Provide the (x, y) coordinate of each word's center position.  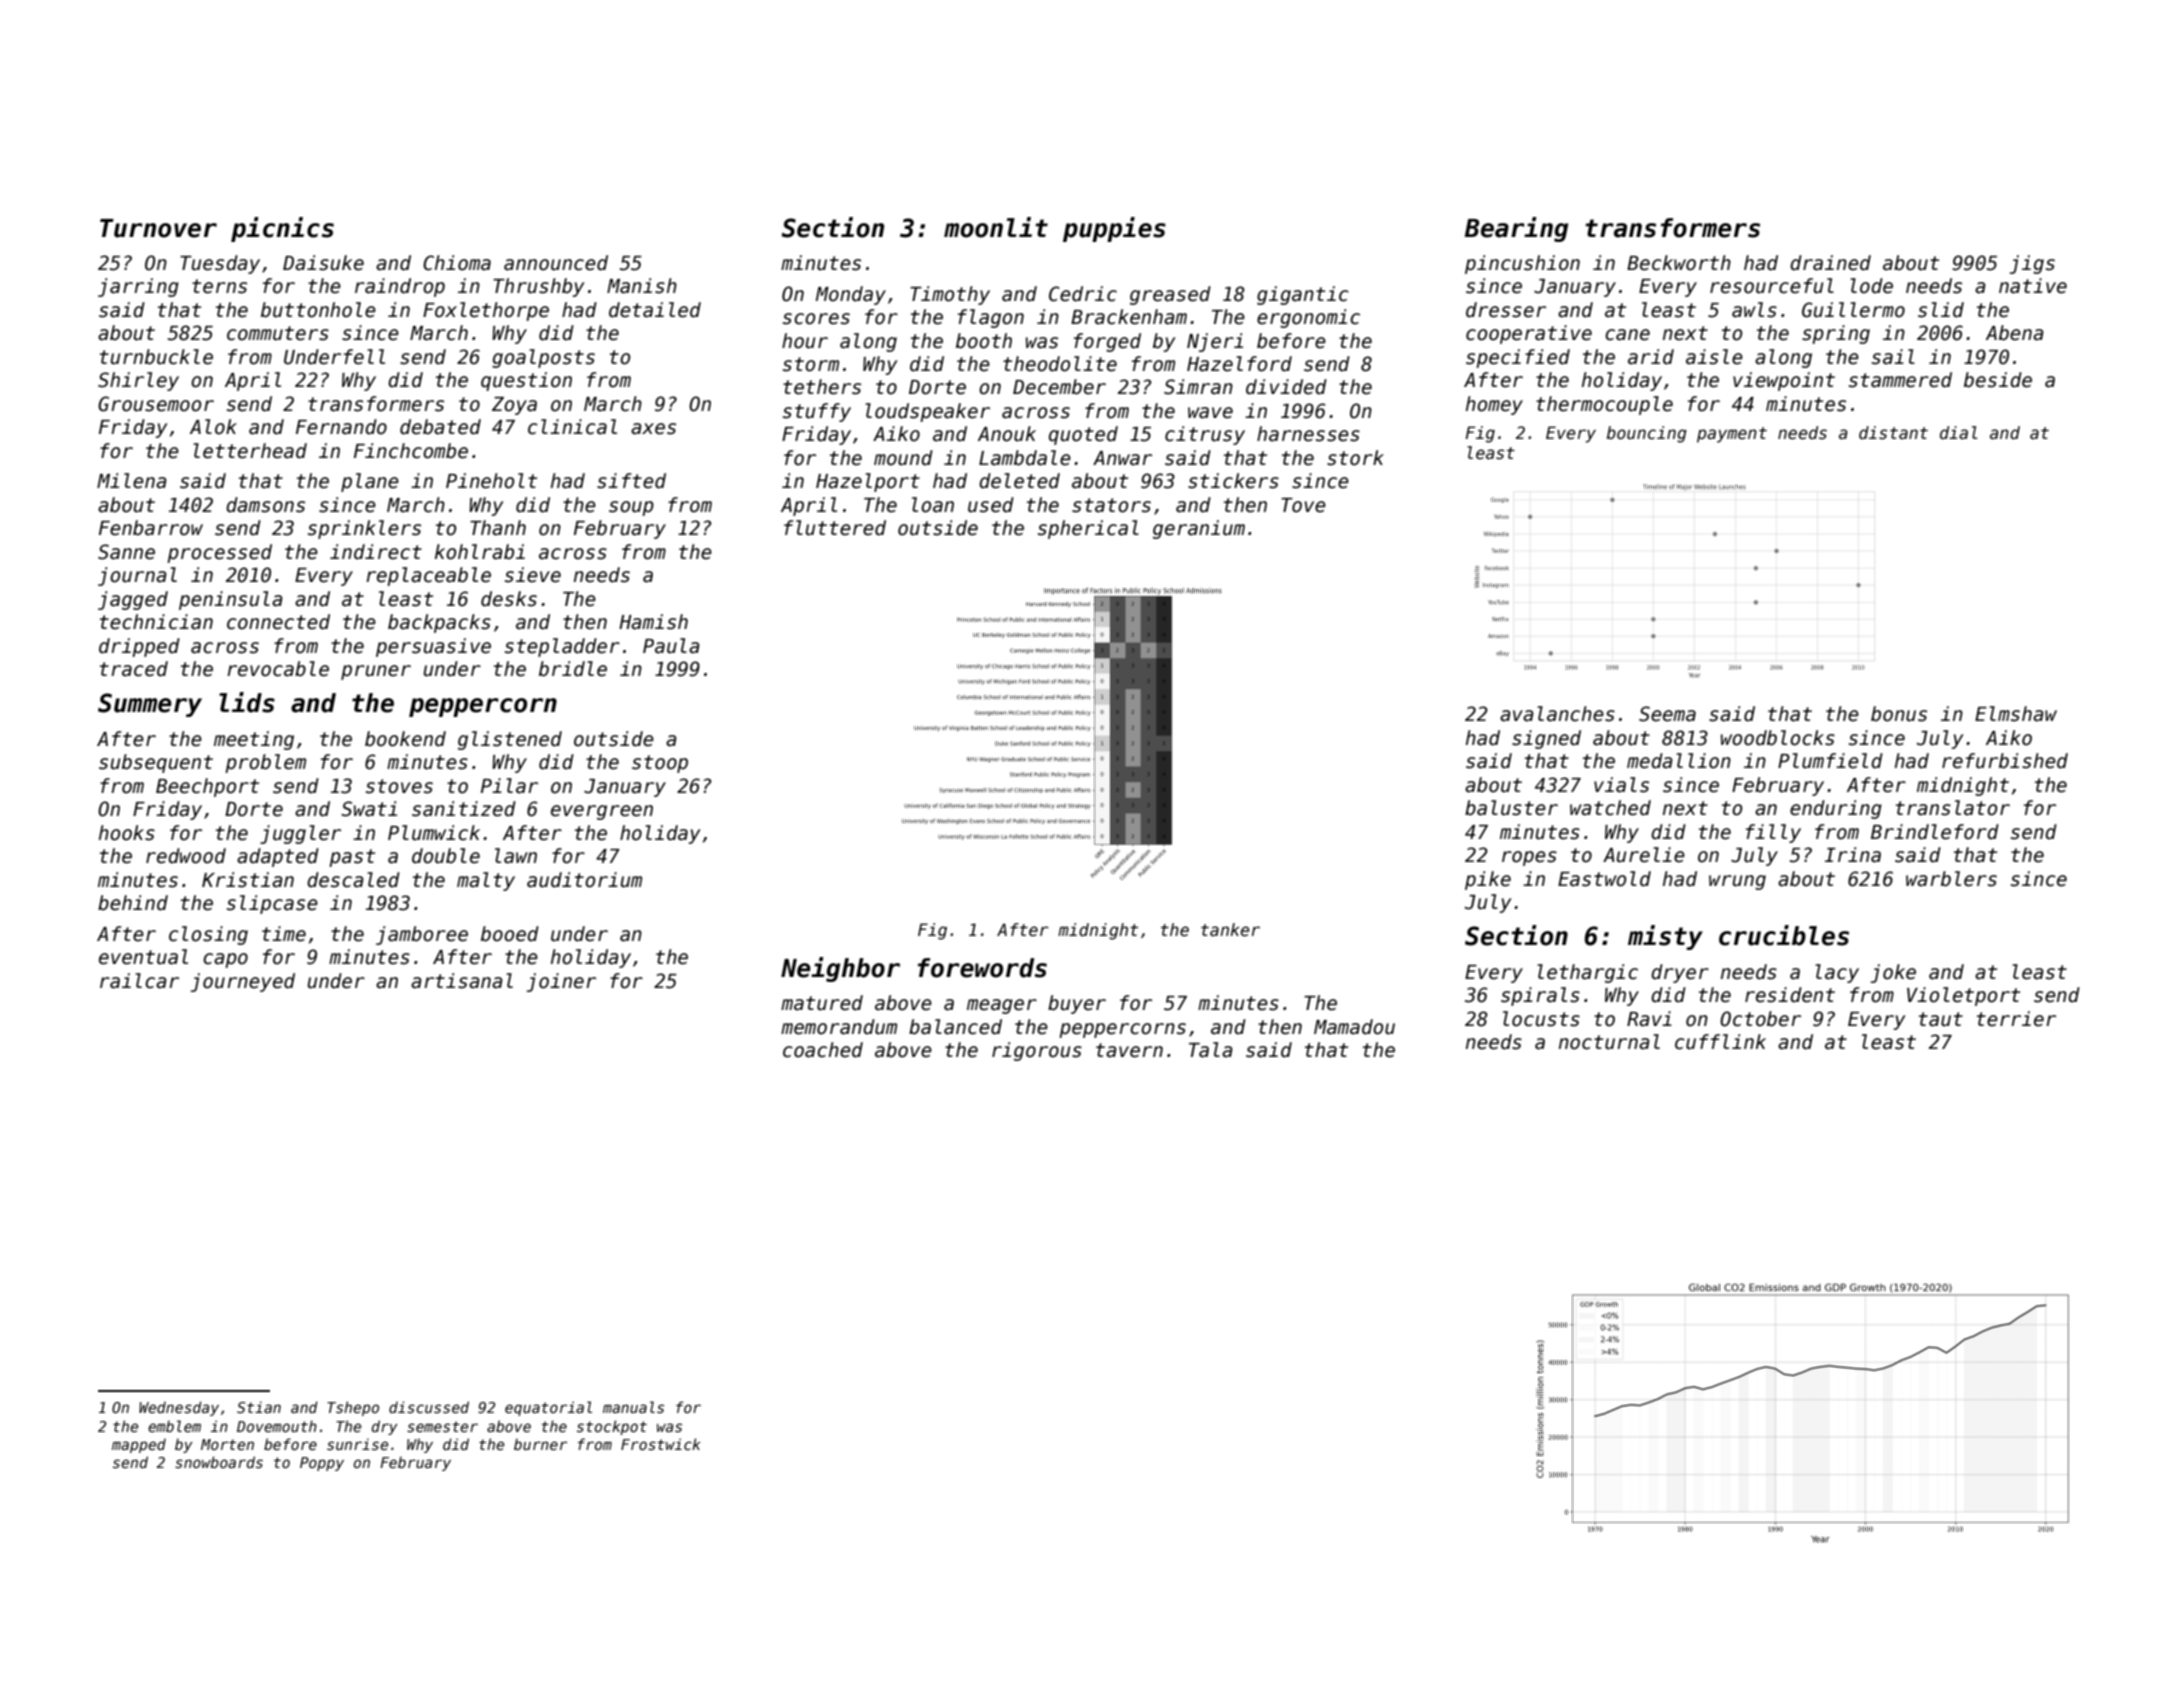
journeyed (242, 982)
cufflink (1720, 1042)
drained (1830, 263)
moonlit (996, 227)
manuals (633, 1407)
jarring (138, 287)
